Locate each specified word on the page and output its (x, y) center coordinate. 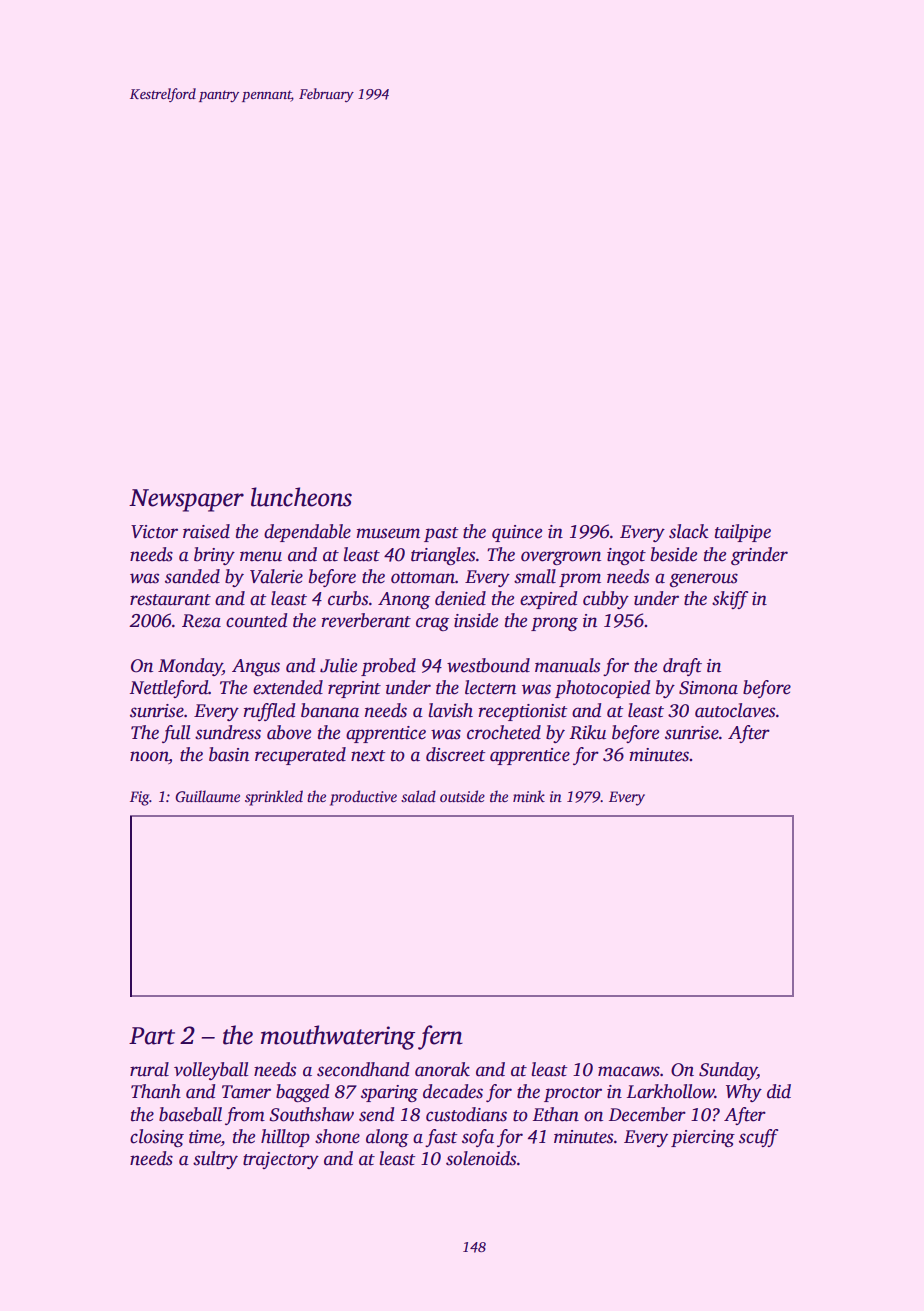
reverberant (366, 620)
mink (529, 796)
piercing (703, 1138)
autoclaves (735, 710)
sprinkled (274, 798)
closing (157, 1138)
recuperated (300, 756)
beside (674, 554)
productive (363, 798)
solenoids (481, 1158)
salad (418, 796)
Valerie (276, 576)
